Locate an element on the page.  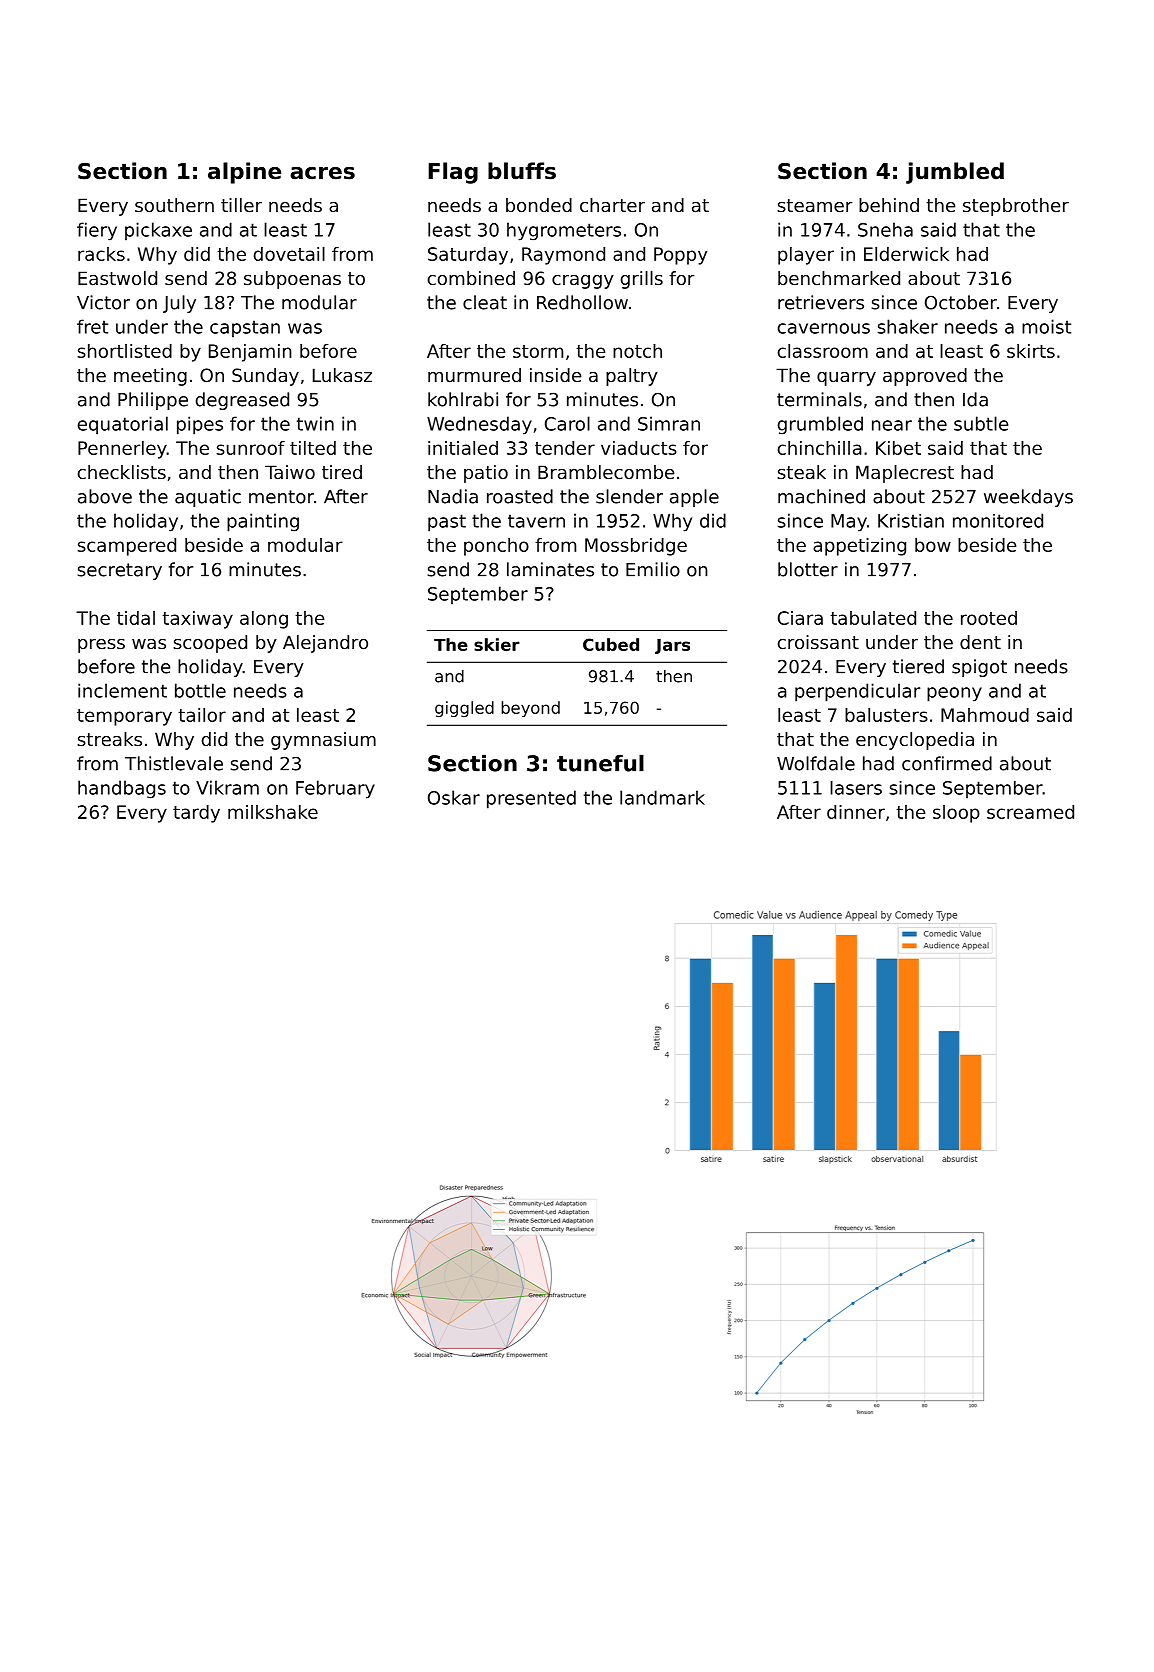
degreased is located at coordinates (242, 401).
